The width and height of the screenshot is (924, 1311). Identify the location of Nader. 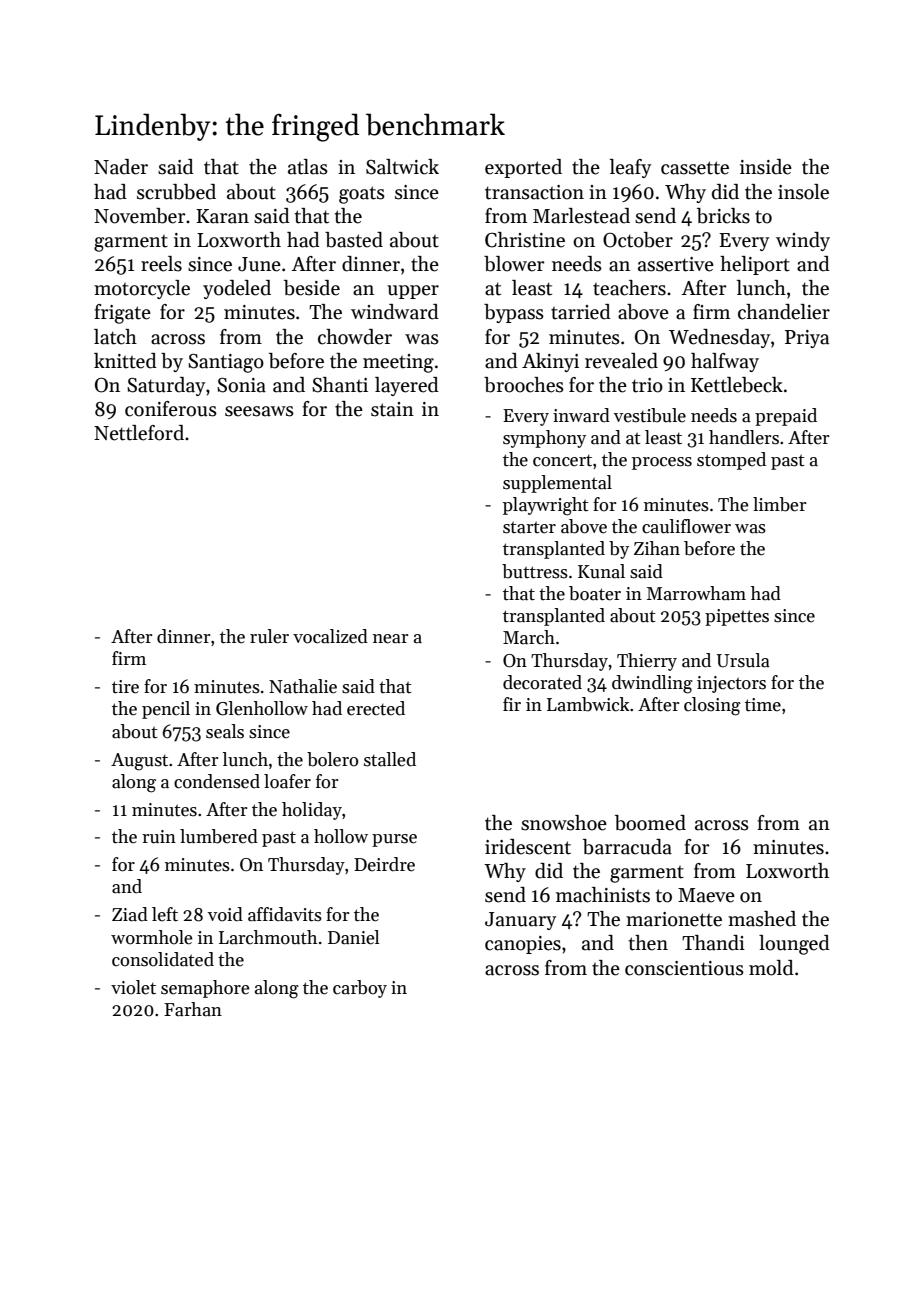
(121, 167).
